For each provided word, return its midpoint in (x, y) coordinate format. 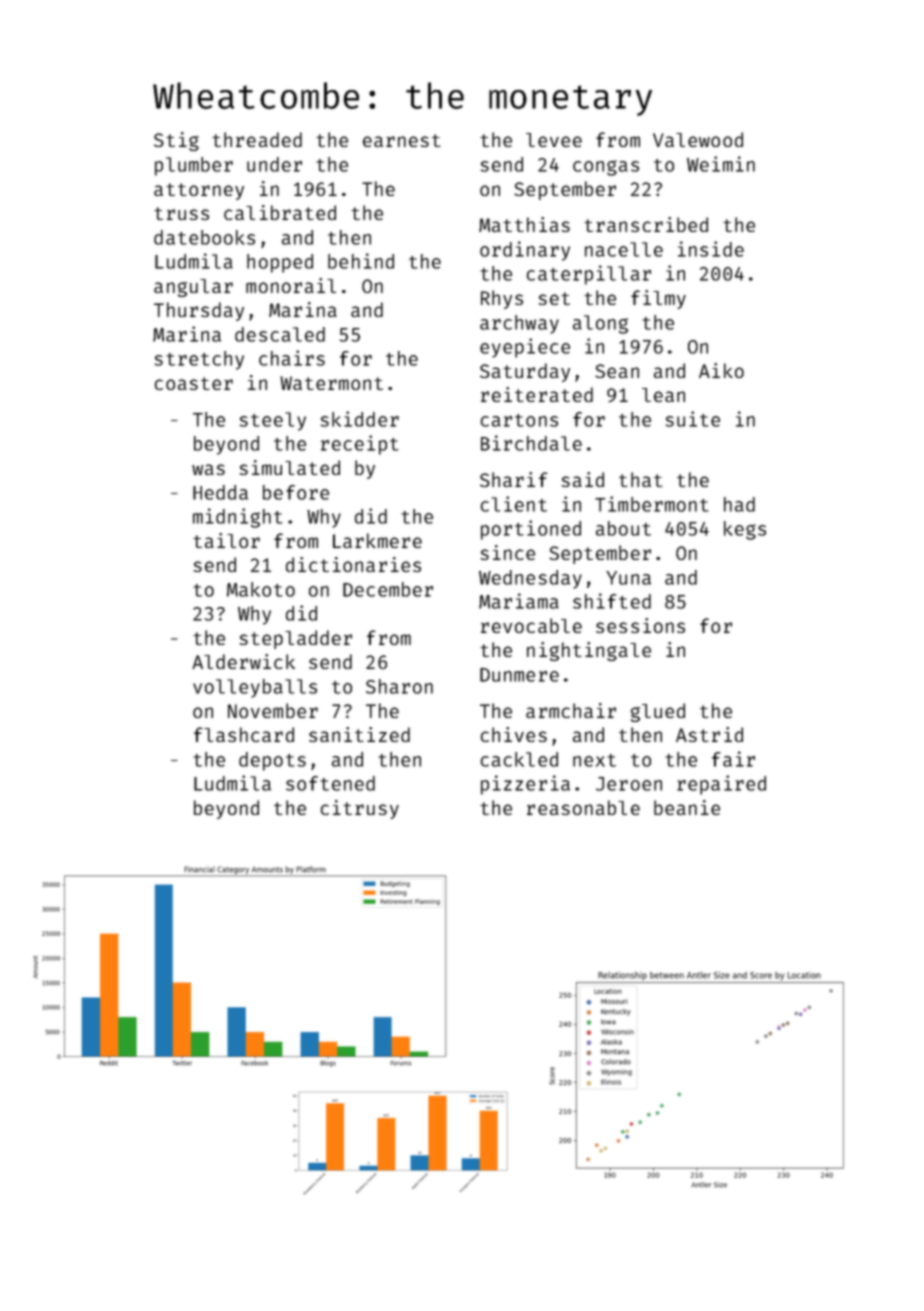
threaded (257, 139)
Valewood (698, 139)
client (514, 504)
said (582, 479)
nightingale (589, 651)
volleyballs (255, 688)
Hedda (220, 492)
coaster (194, 383)
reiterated (537, 394)
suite (692, 419)
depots (272, 761)
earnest (402, 140)
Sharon (399, 686)
